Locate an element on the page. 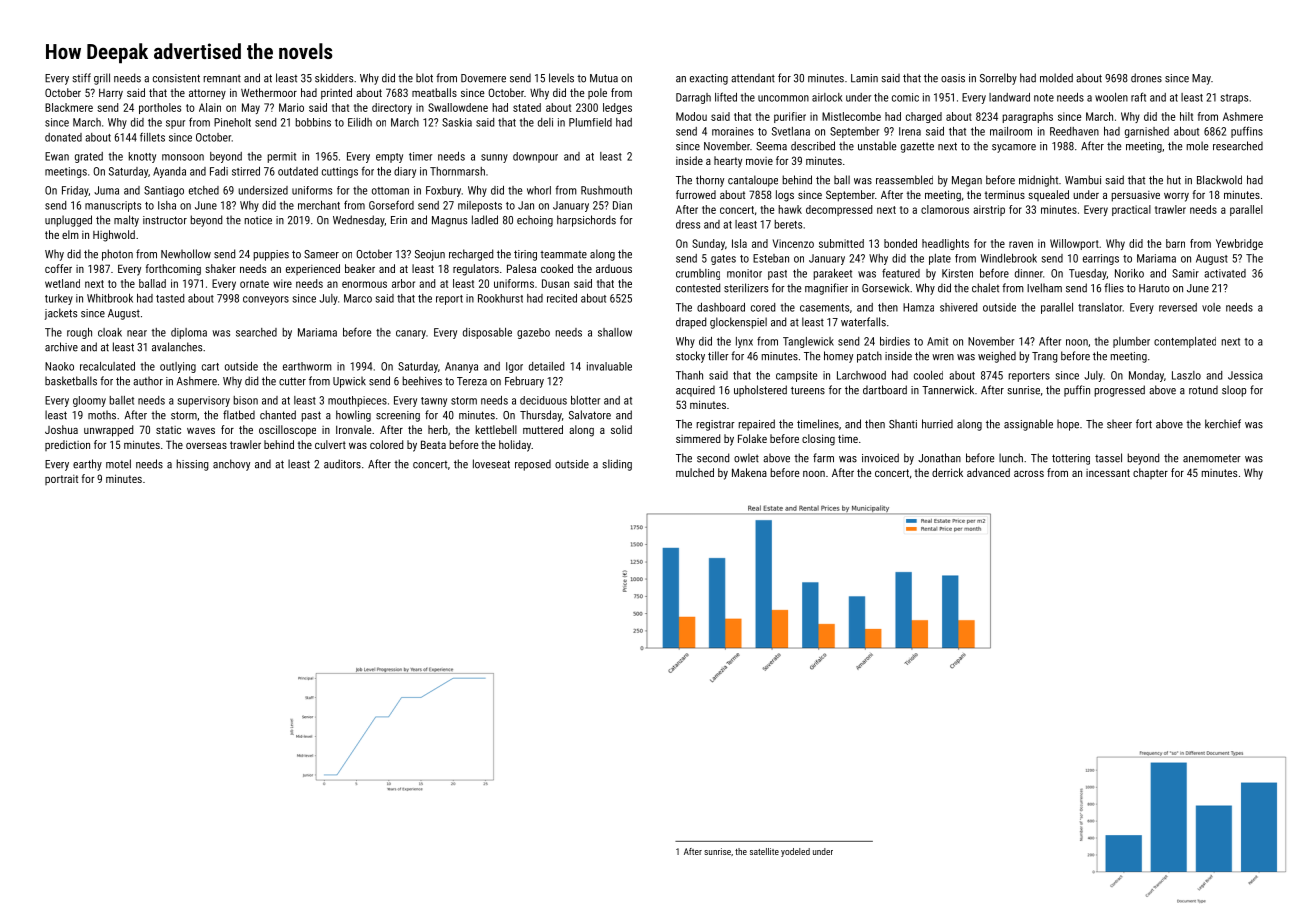 The image size is (1308, 924). Makena is located at coordinates (749, 472).
